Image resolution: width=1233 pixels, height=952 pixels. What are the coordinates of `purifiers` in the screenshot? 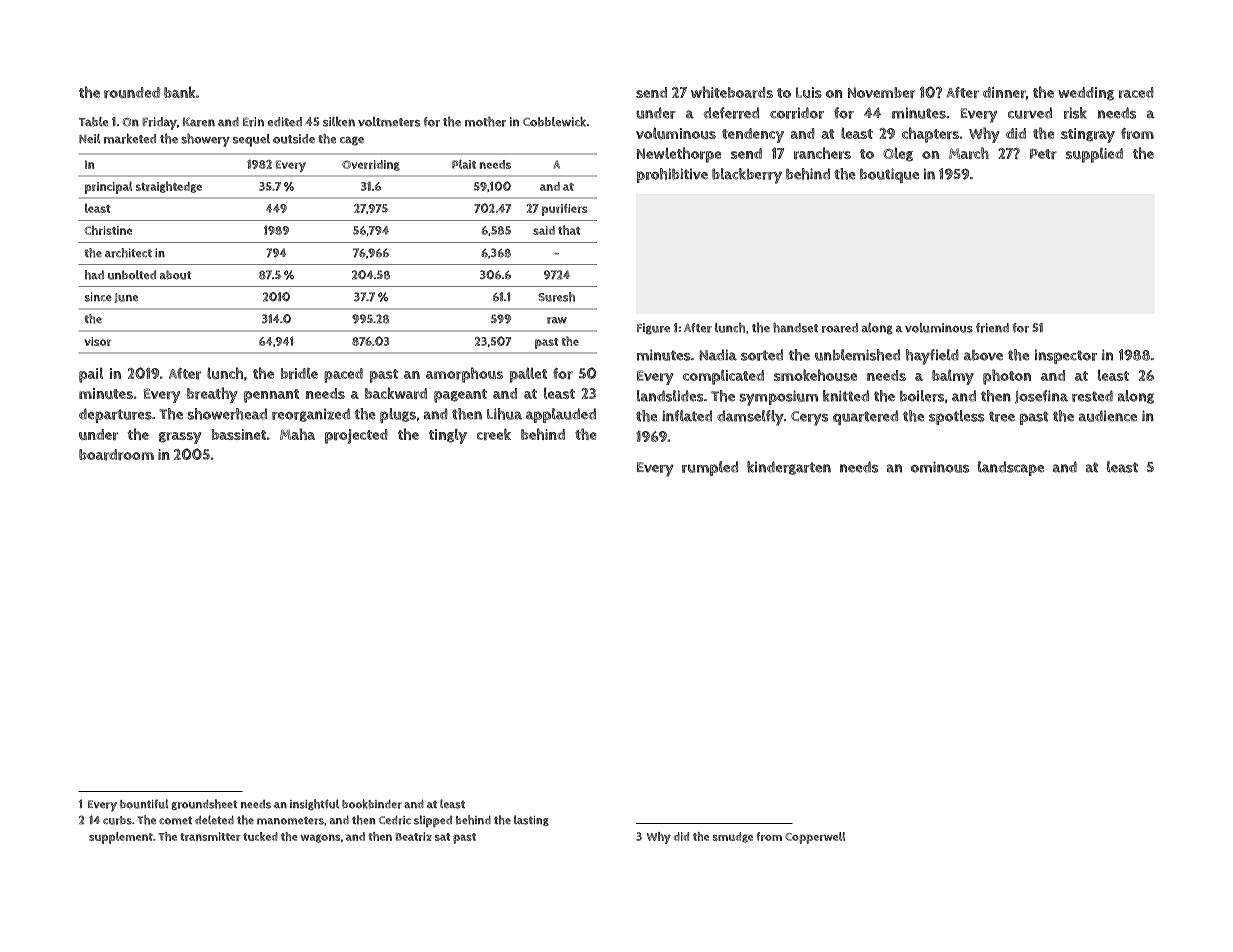 It's located at (564, 210).
